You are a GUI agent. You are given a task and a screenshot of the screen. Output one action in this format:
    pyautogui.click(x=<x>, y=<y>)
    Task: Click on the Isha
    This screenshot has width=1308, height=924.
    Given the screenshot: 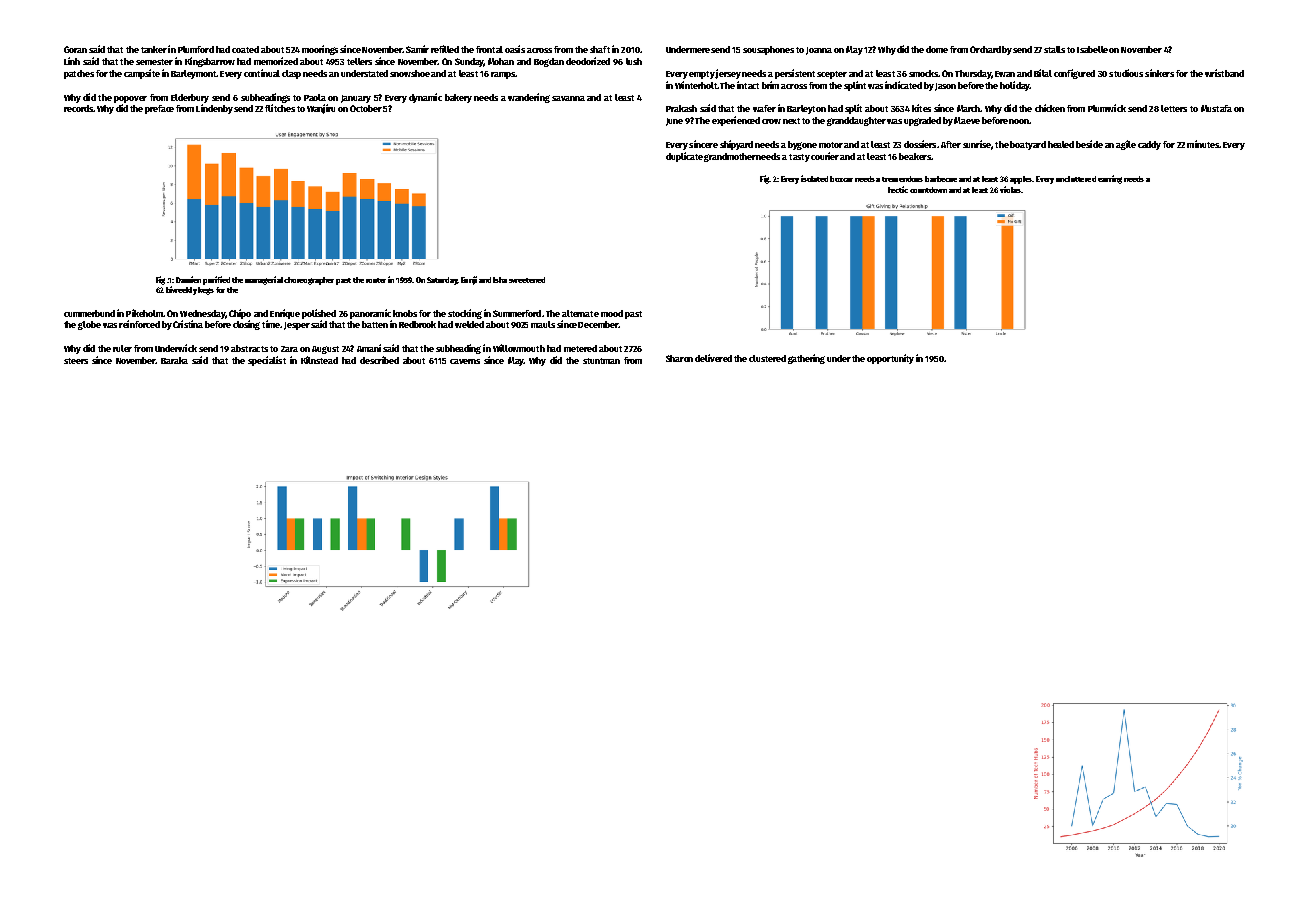 What is the action you would take?
    pyautogui.click(x=500, y=280)
